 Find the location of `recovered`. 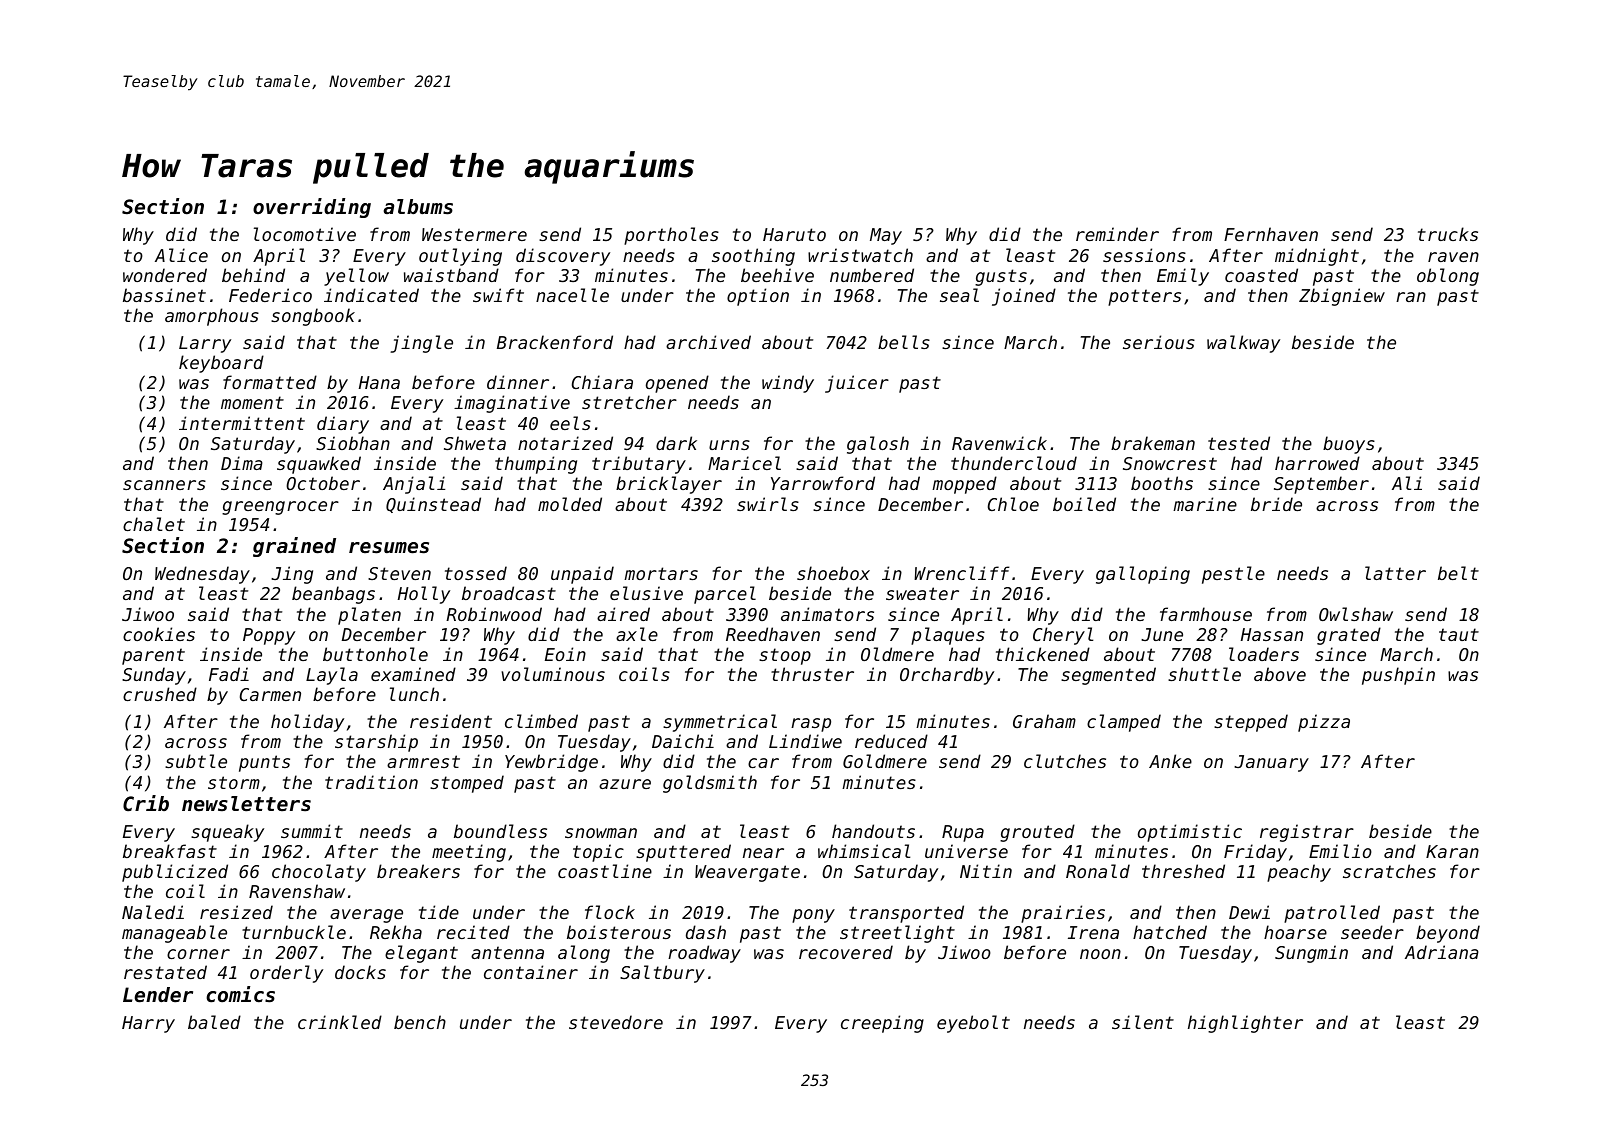

recovered is located at coordinates (846, 952).
